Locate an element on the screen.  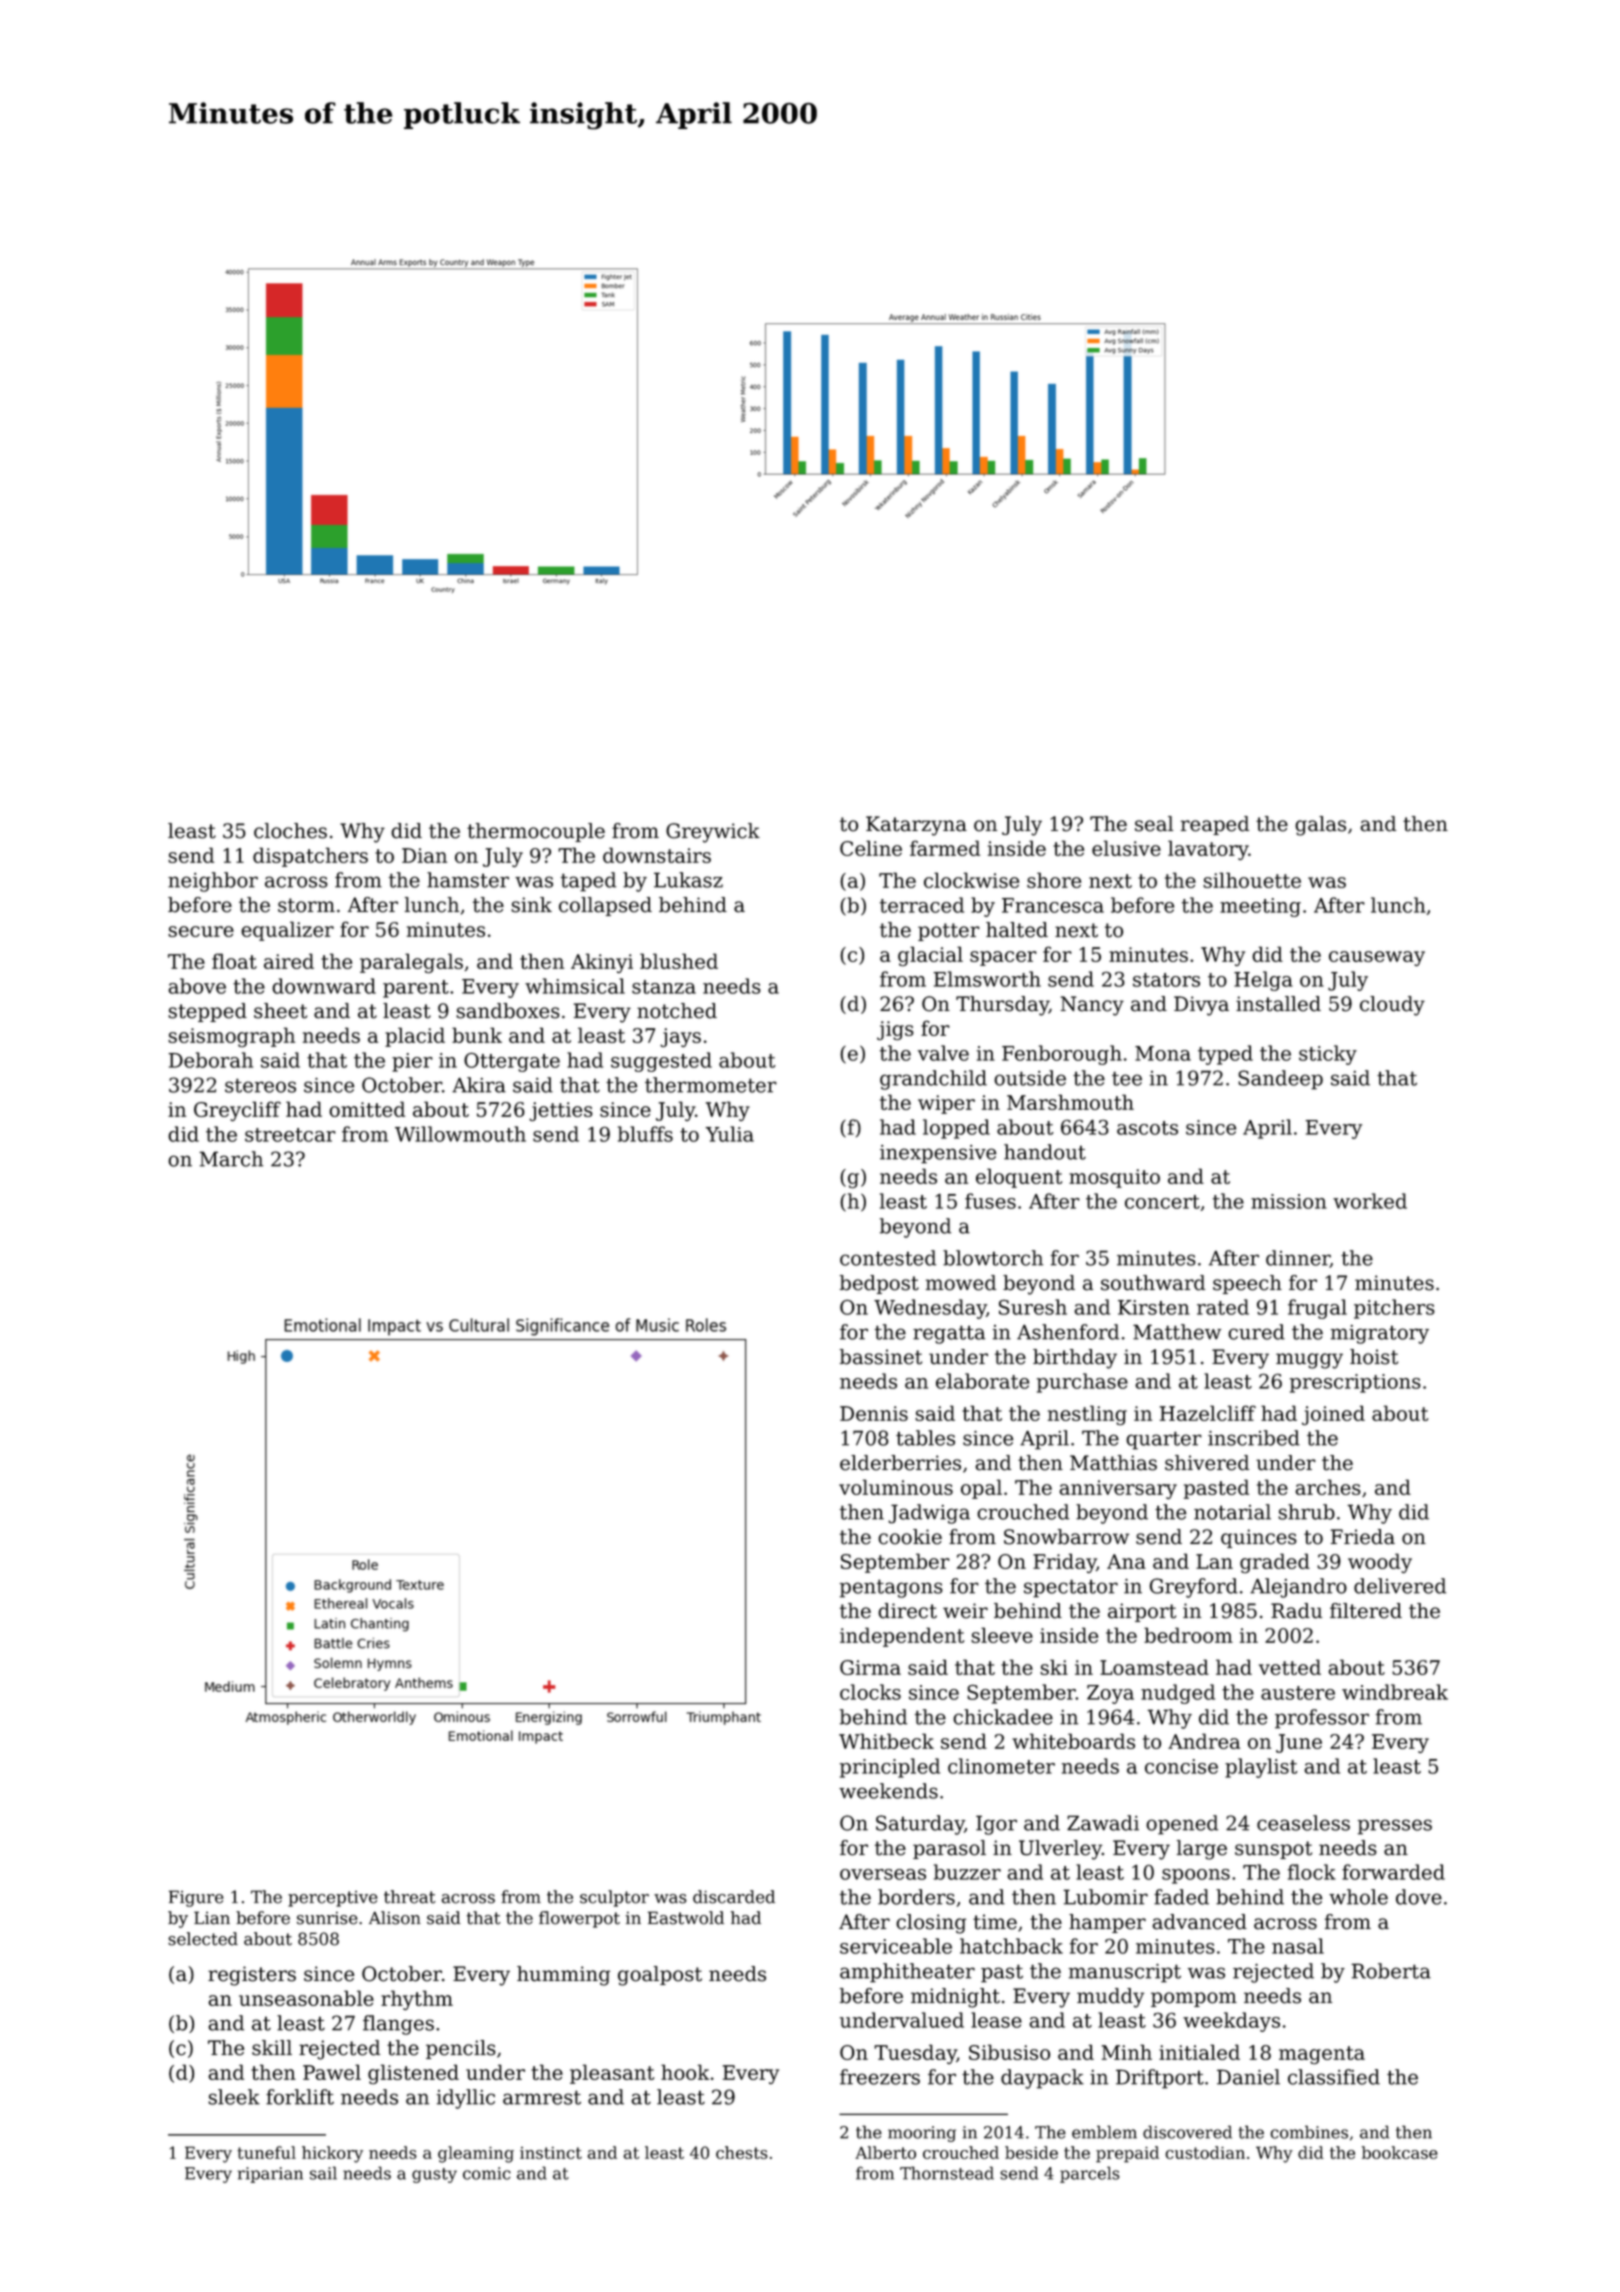
concert is located at coordinates (1162, 1202).
